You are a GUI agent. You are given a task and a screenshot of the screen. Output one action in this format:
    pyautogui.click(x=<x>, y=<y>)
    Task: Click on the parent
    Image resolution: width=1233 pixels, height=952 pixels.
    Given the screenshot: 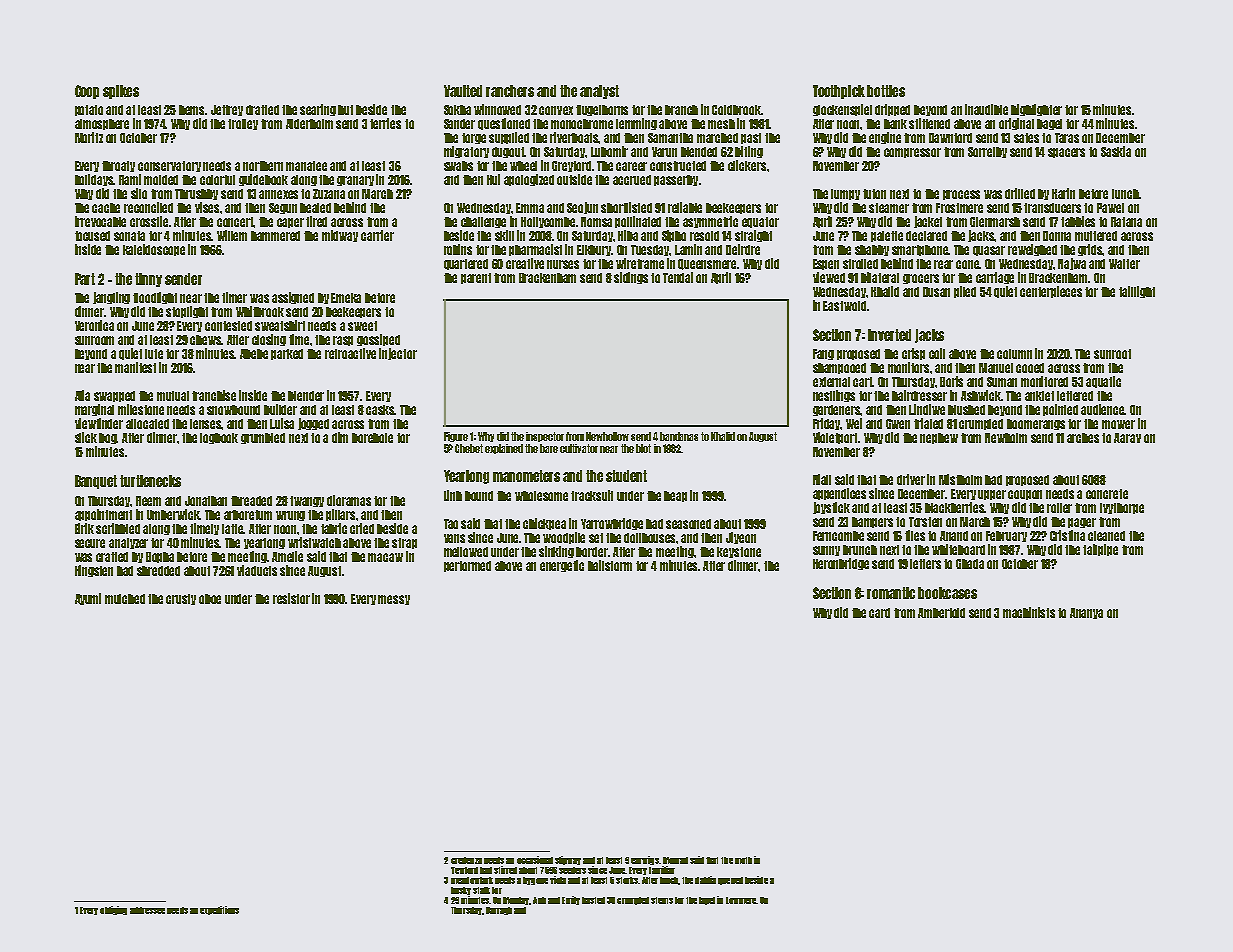 What is the action you would take?
    pyautogui.click(x=476, y=278)
